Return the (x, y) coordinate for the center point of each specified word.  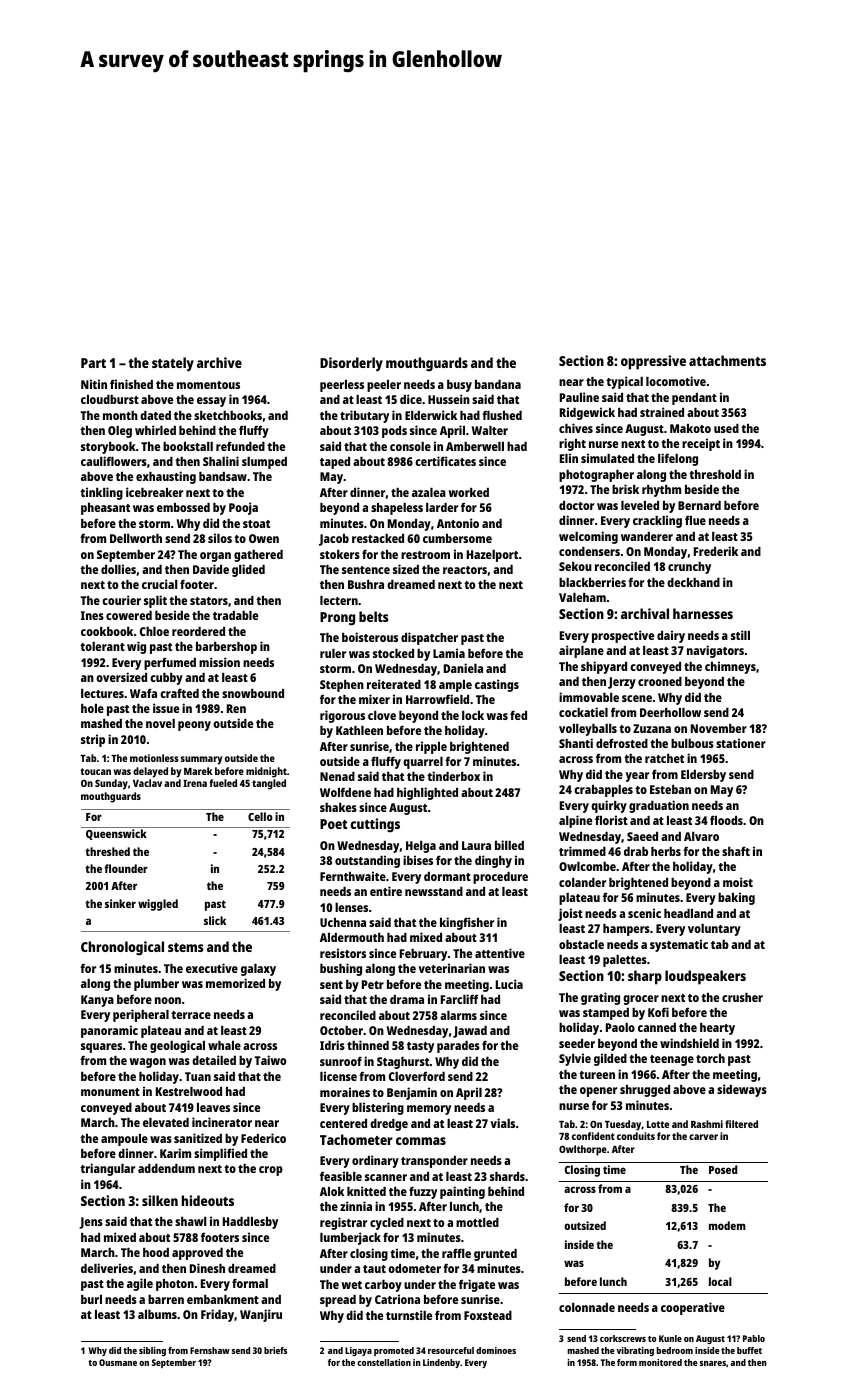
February (423, 955)
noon (168, 1000)
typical (624, 382)
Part (93, 363)
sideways (742, 1090)
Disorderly (351, 364)
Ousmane (118, 1362)
